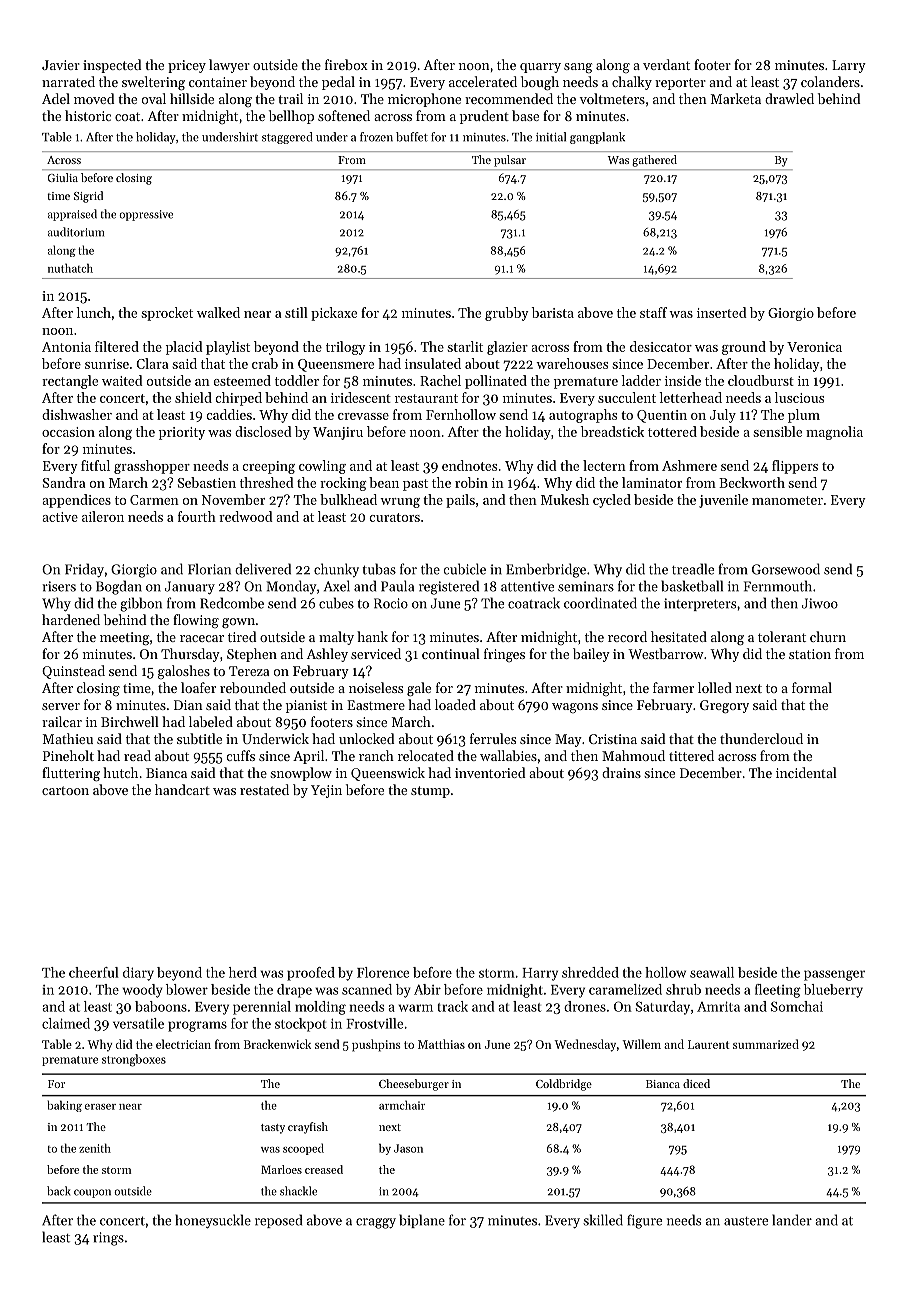  I want to click on rings, so click(108, 1239).
